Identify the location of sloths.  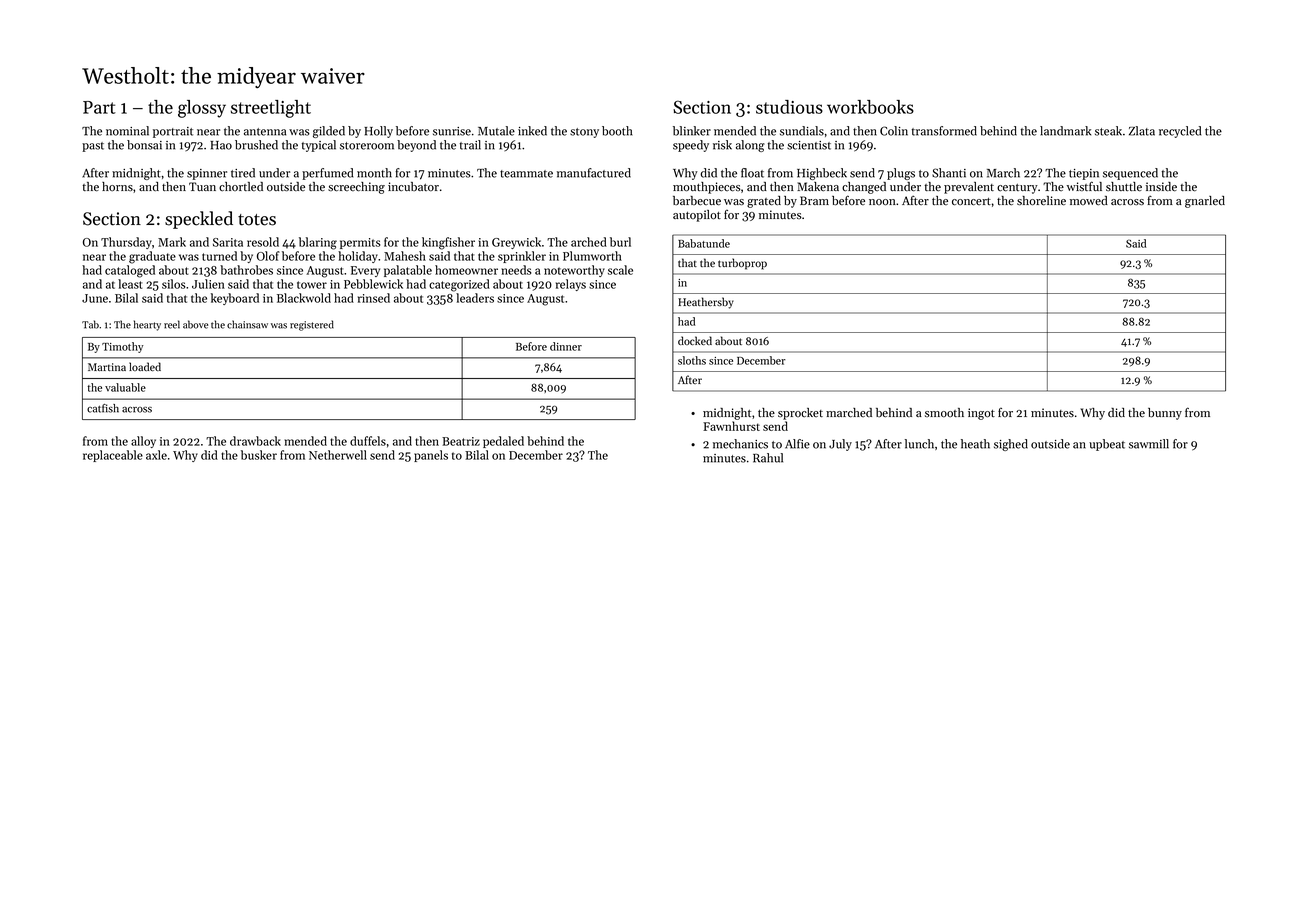
(692, 360).
